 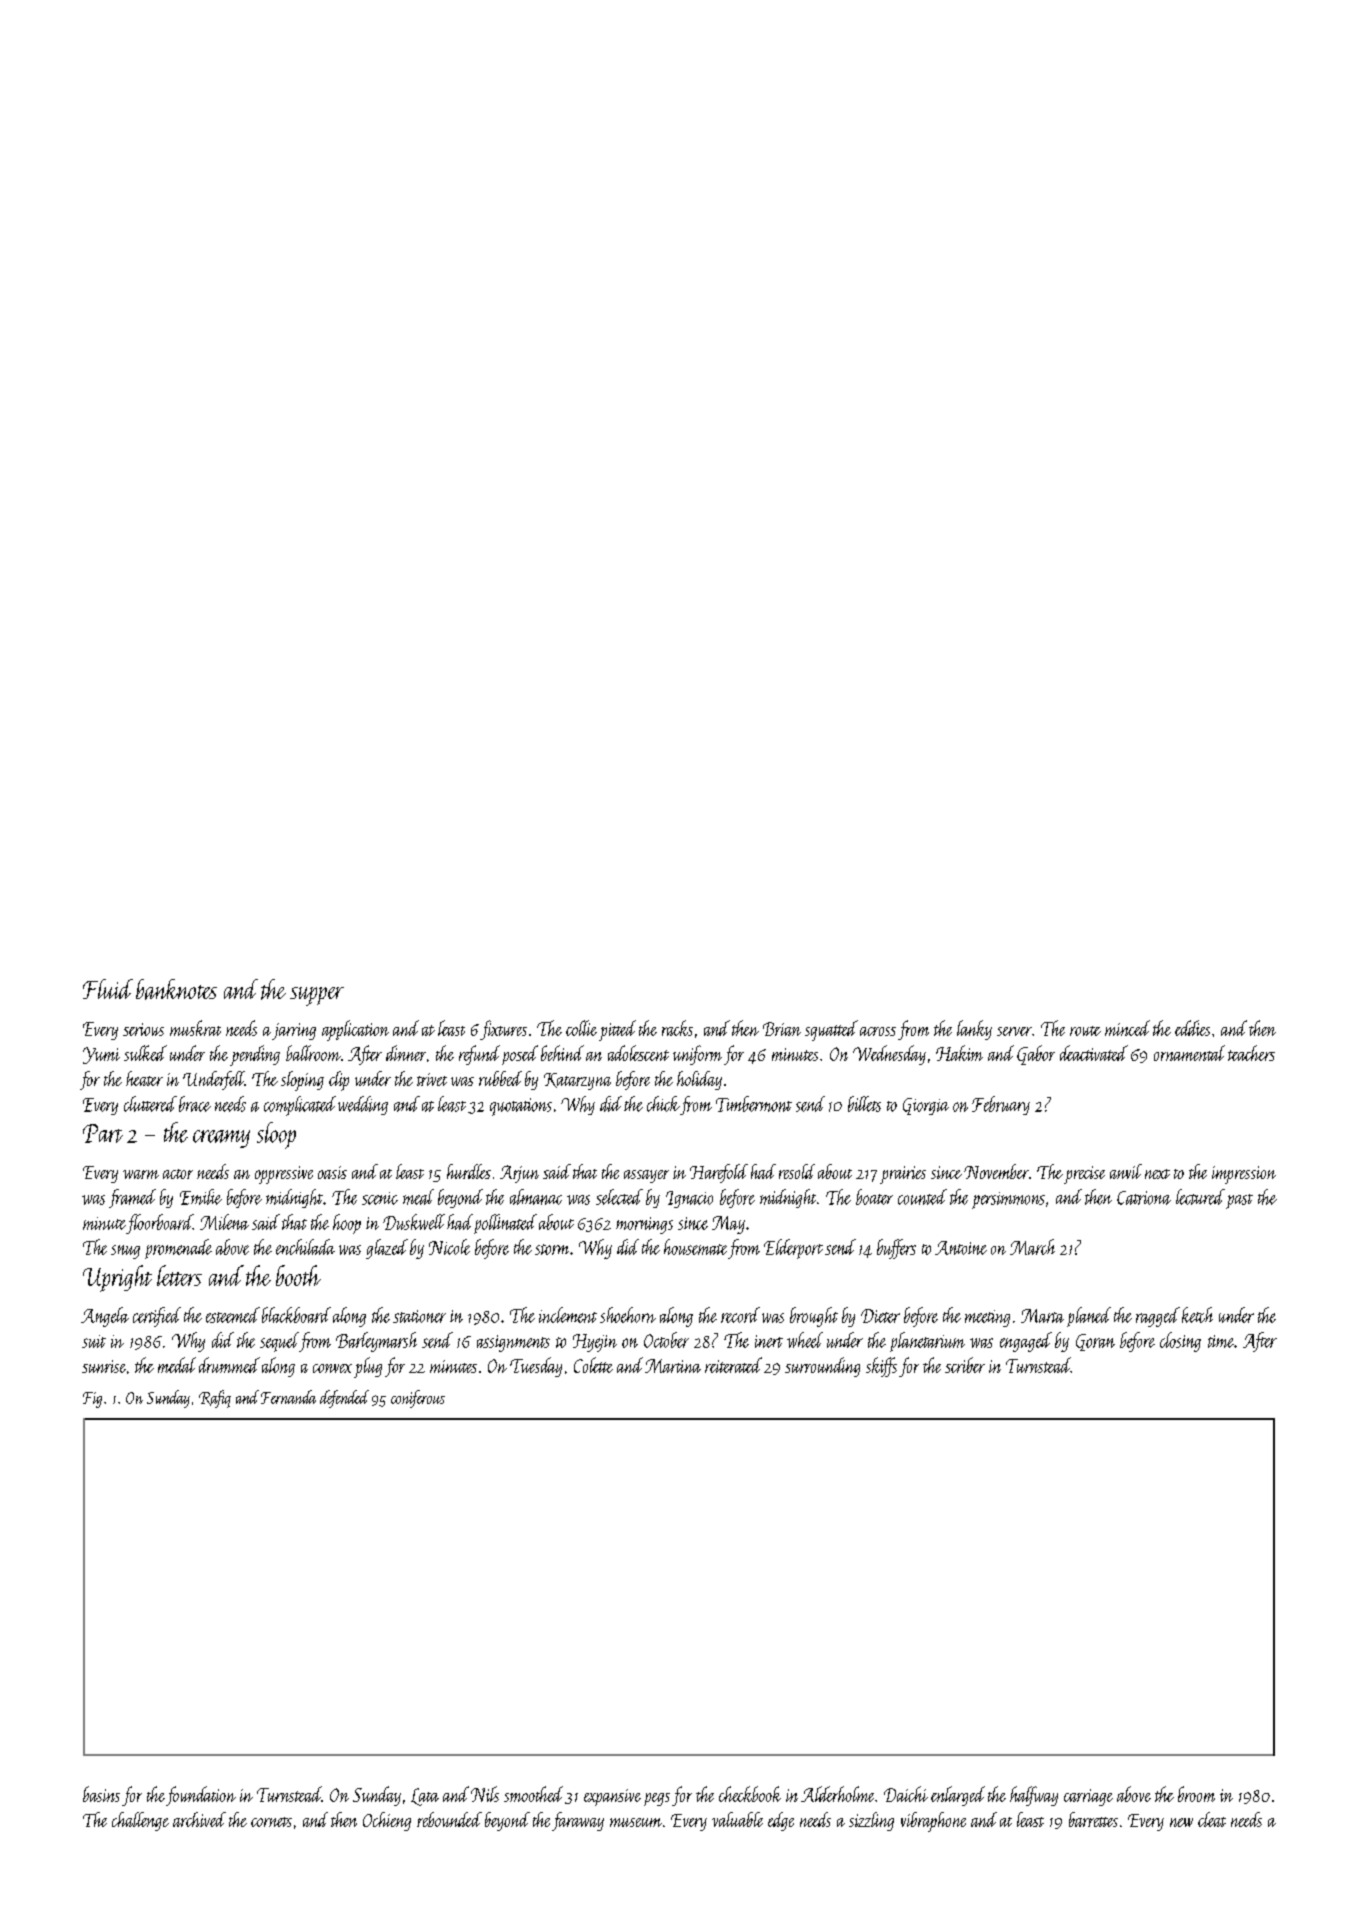 What do you see at coordinates (406, 1053) in the screenshot?
I see `dinner` at bounding box center [406, 1053].
